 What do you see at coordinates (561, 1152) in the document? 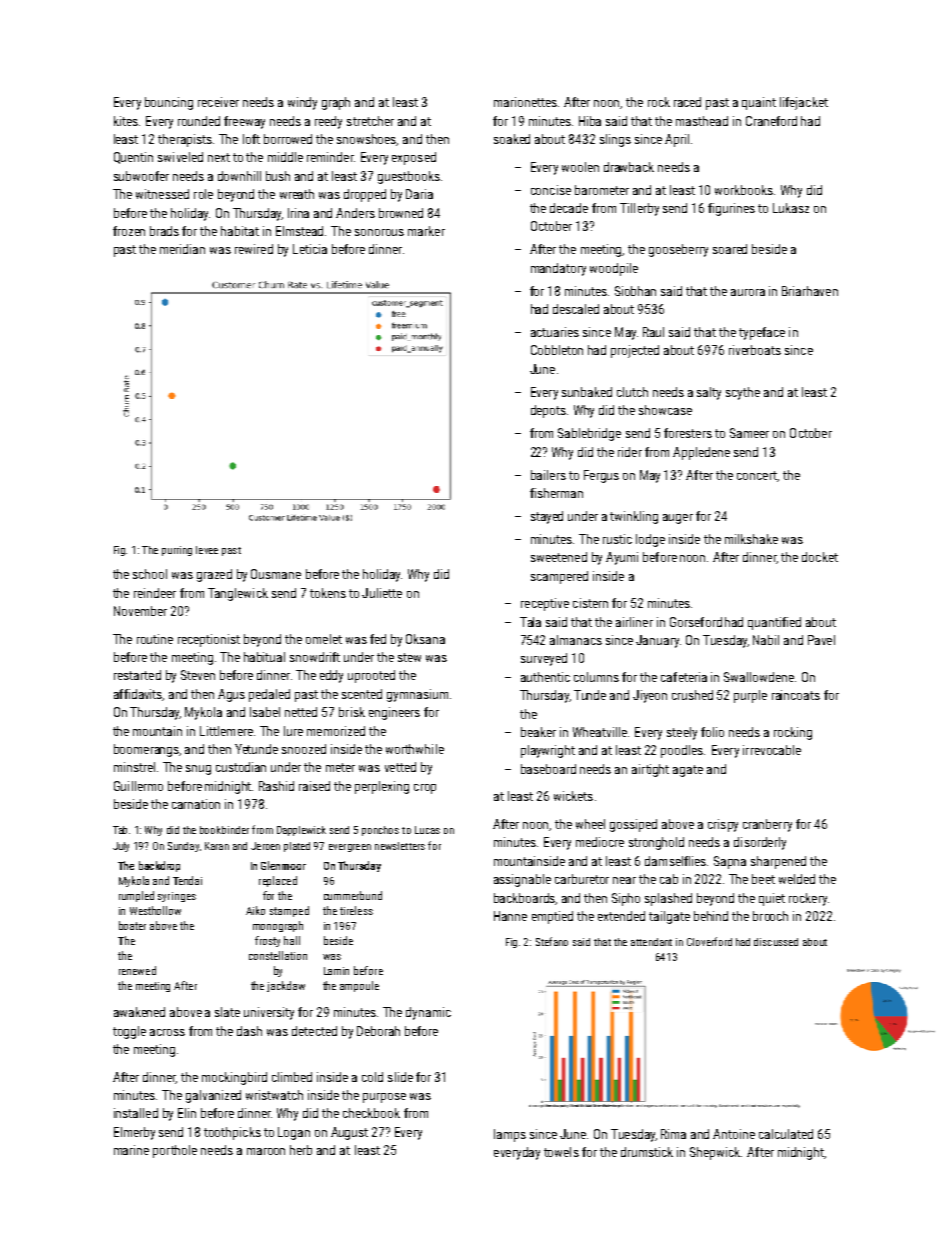
I see `towels` at bounding box center [561, 1152].
